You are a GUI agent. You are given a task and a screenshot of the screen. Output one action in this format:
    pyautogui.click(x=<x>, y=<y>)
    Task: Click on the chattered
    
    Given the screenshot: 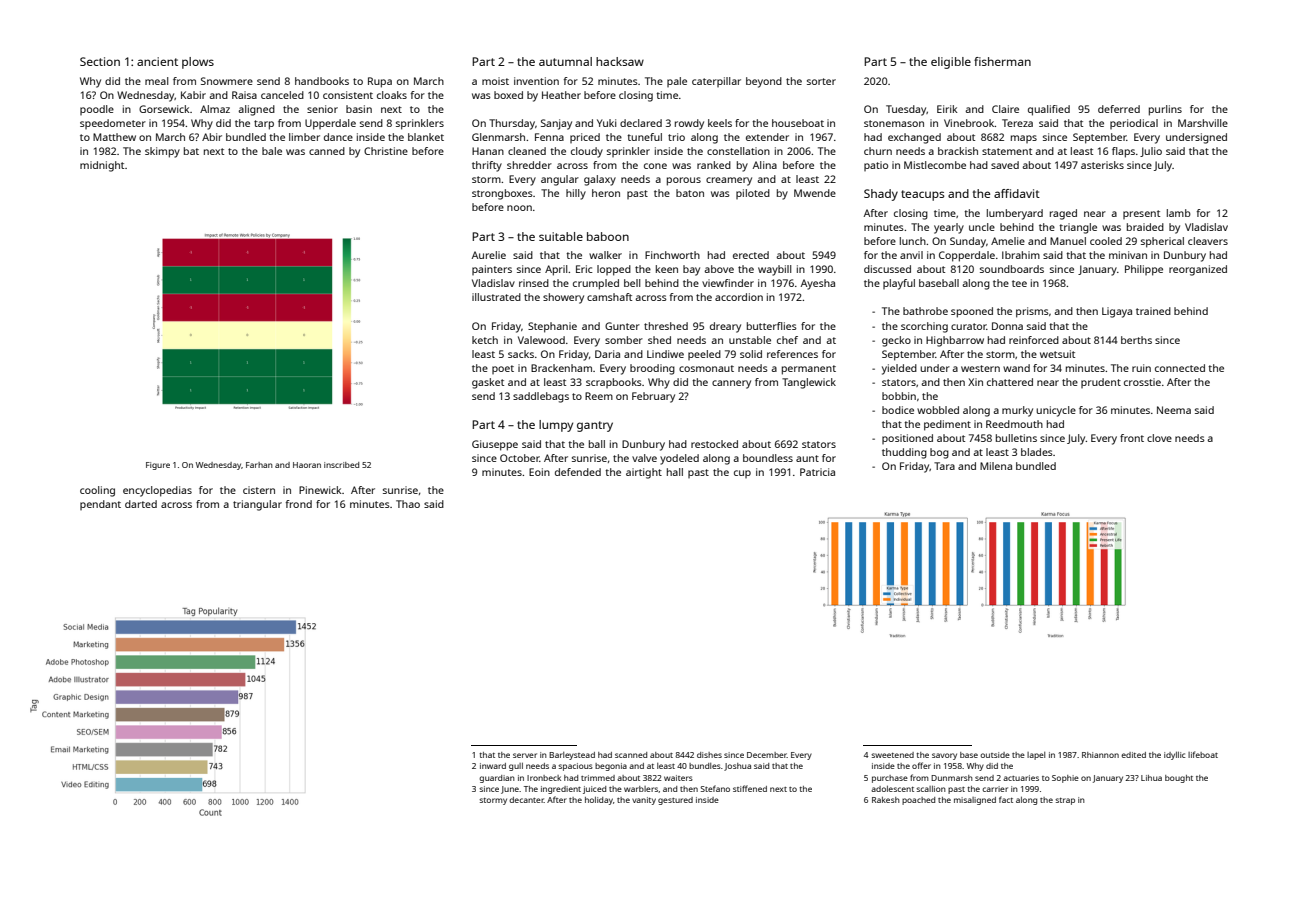 What is the action you would take?
    pyautogui.click(x=1010, y=382)
